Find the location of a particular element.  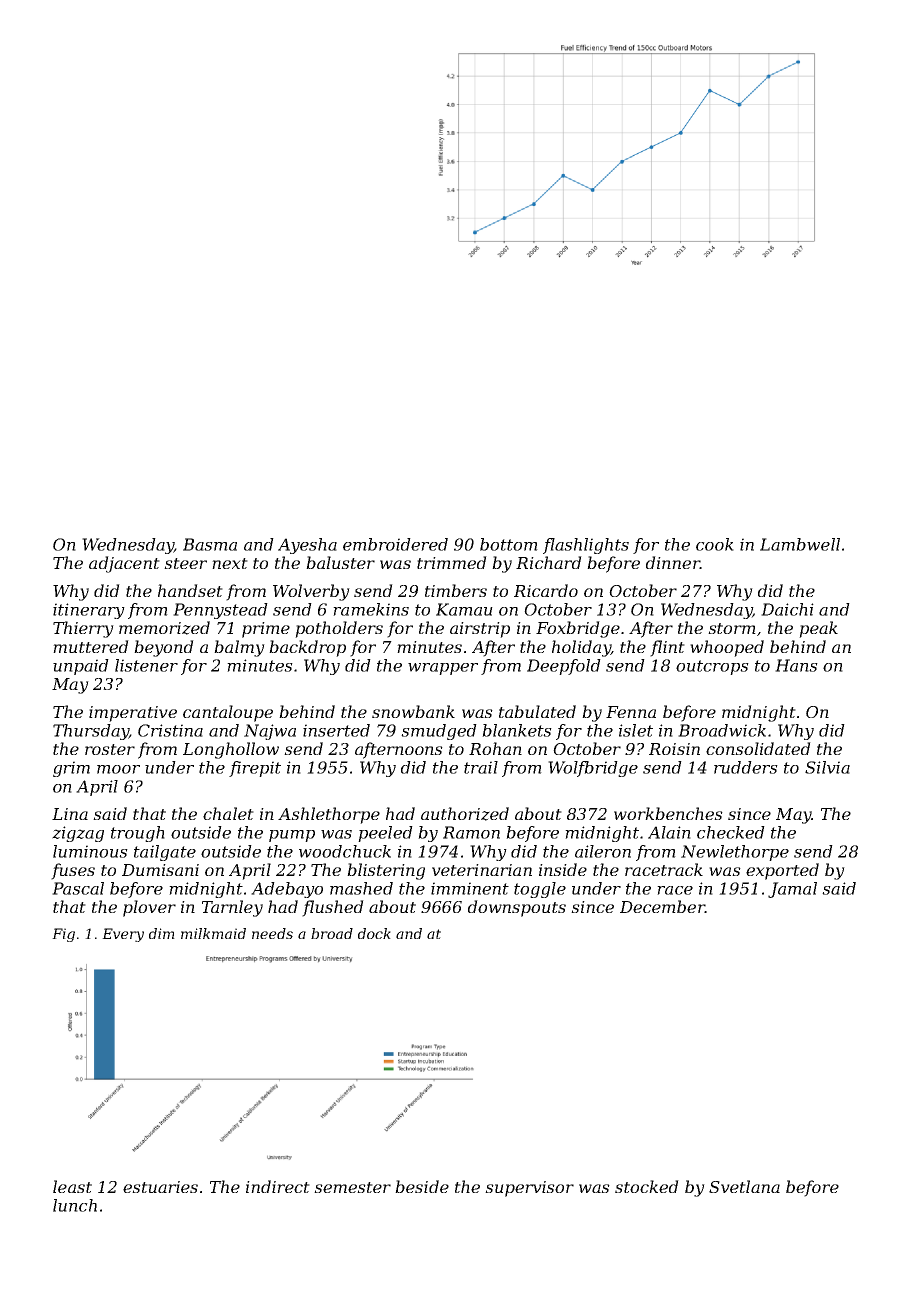

consolidated is located at coordinates (758, 748).
